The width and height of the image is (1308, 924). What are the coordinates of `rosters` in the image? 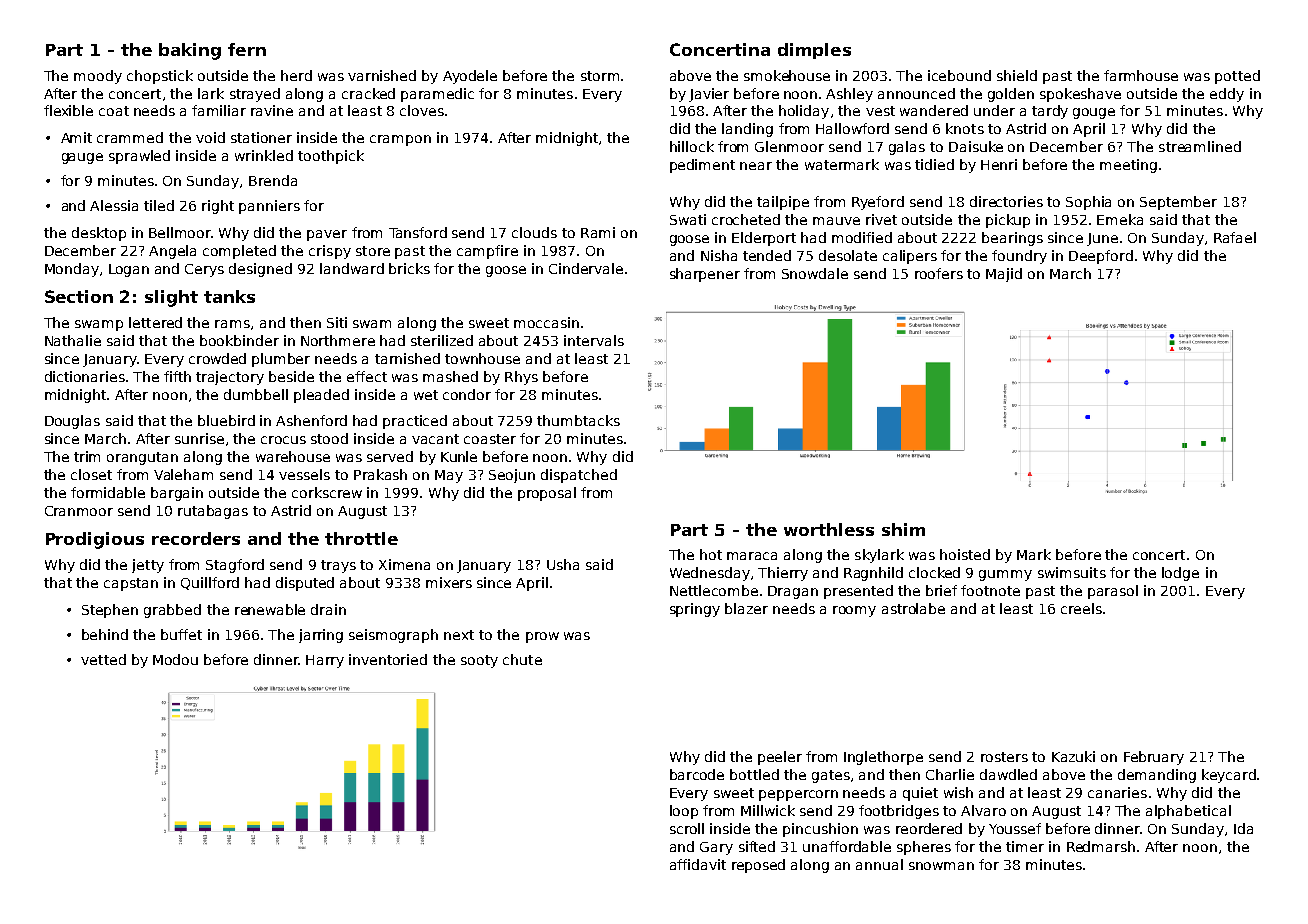 It's located at (1004, 757).
